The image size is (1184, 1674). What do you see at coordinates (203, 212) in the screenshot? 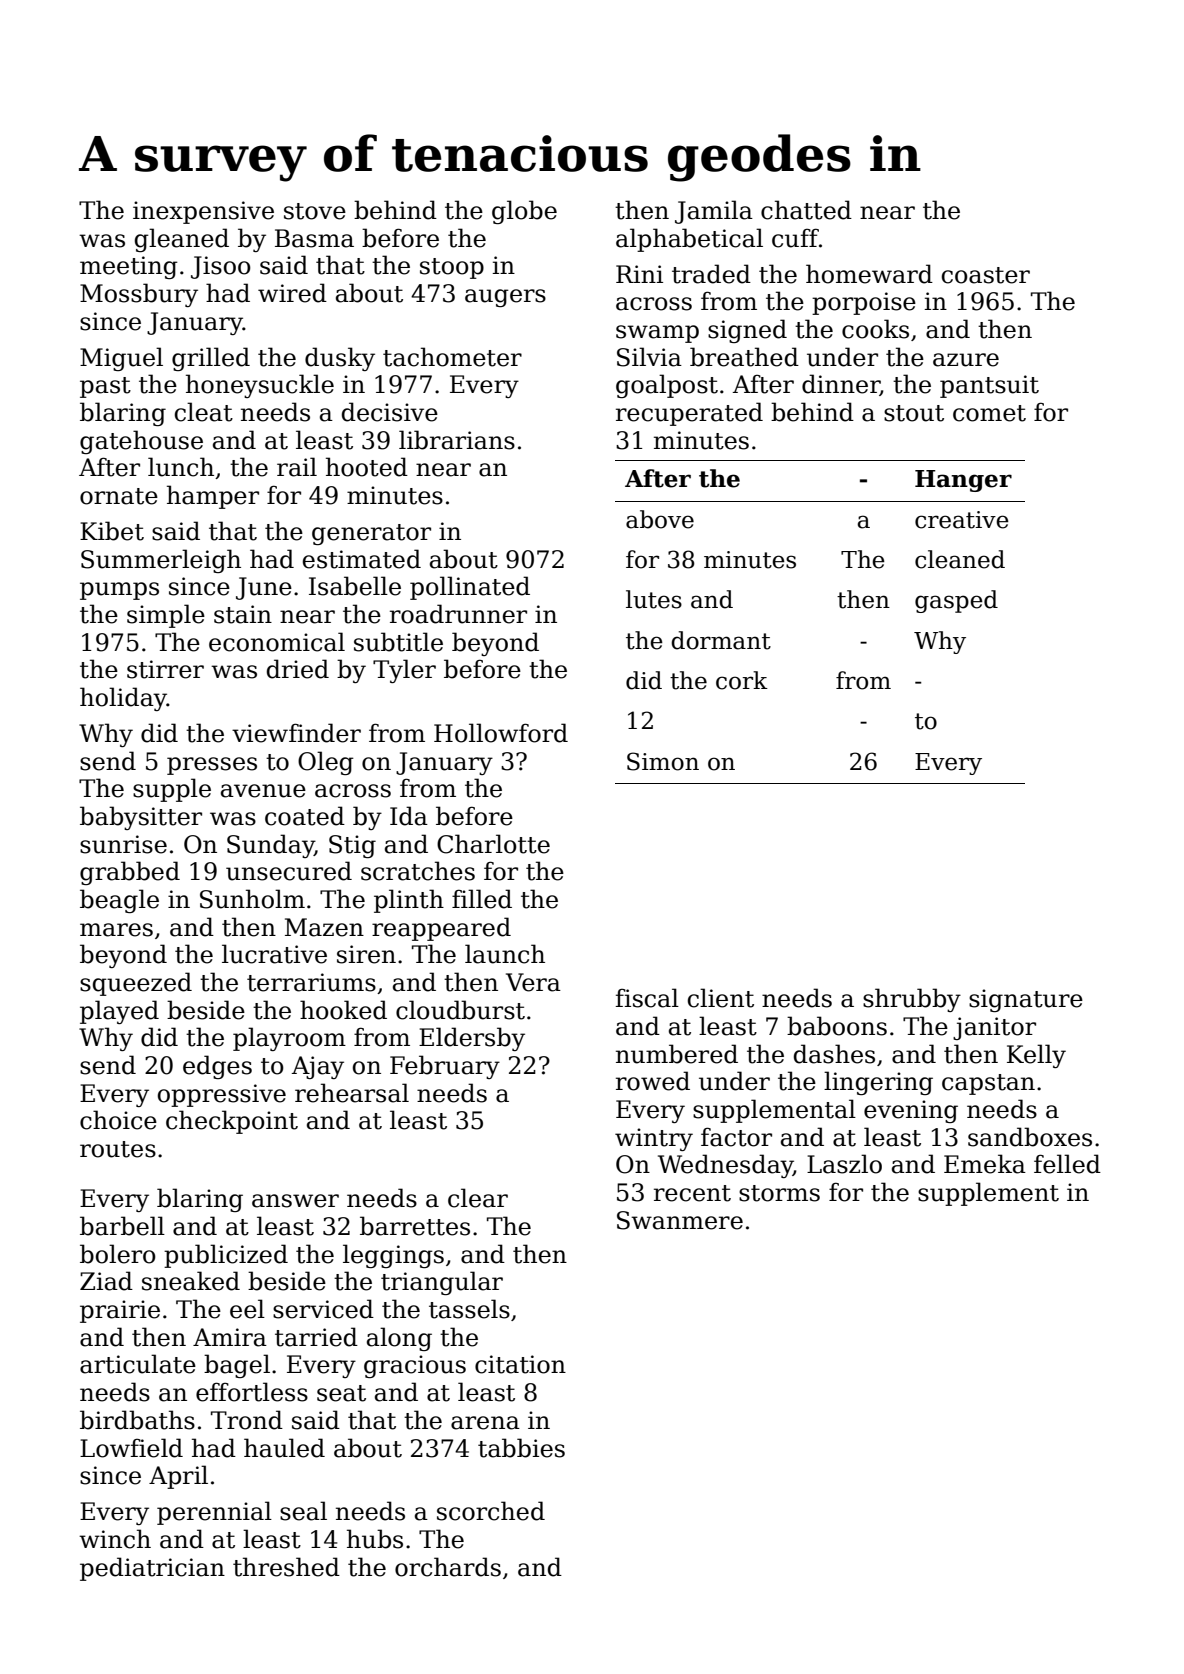
I see `inexpensive` at bounding box center [203, 212].
